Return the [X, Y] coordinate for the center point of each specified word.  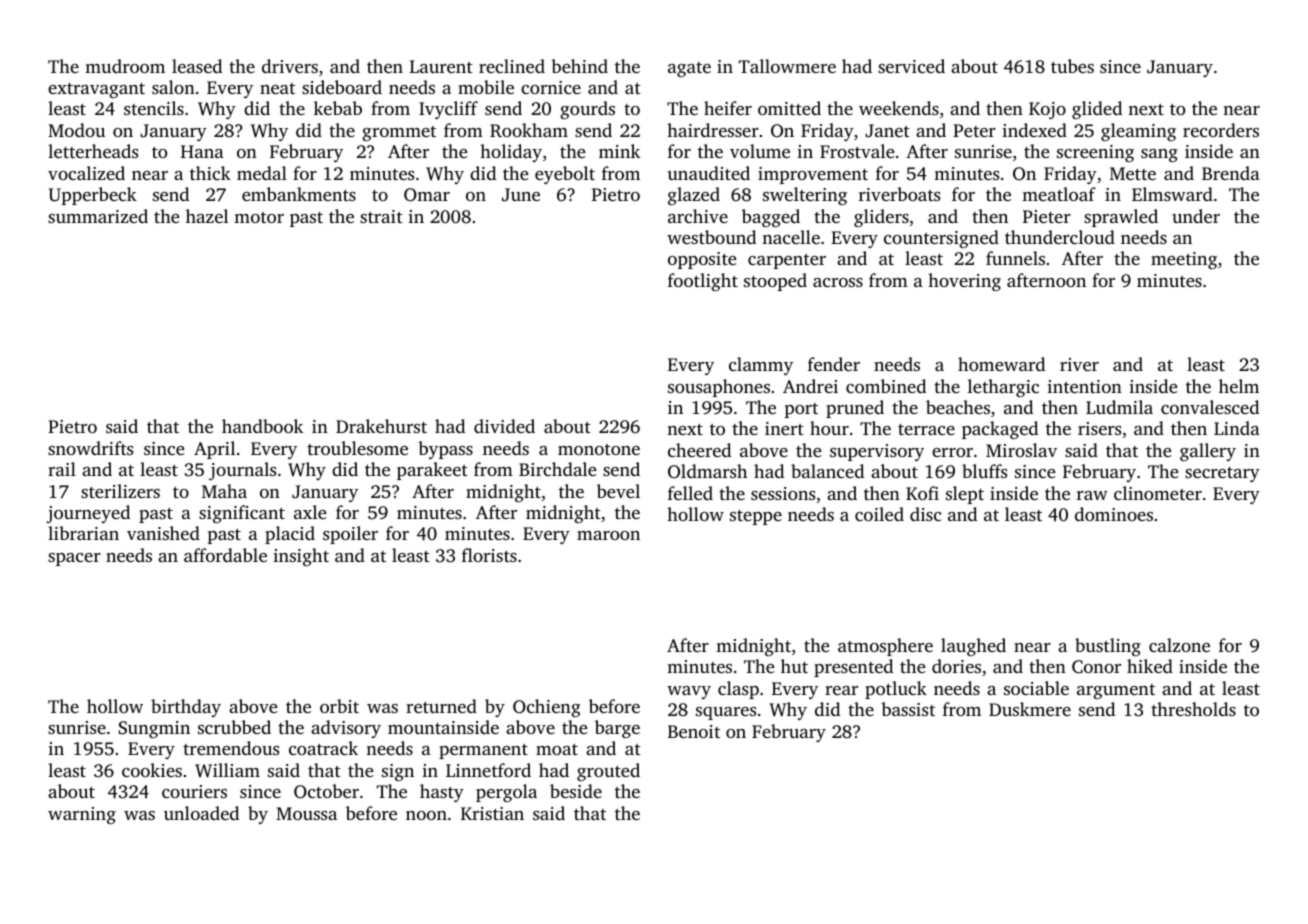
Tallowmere [787, 66]
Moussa [306, 813]
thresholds [1193, 709]
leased [197, 66]
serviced [911, 66]
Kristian [492, 813]
